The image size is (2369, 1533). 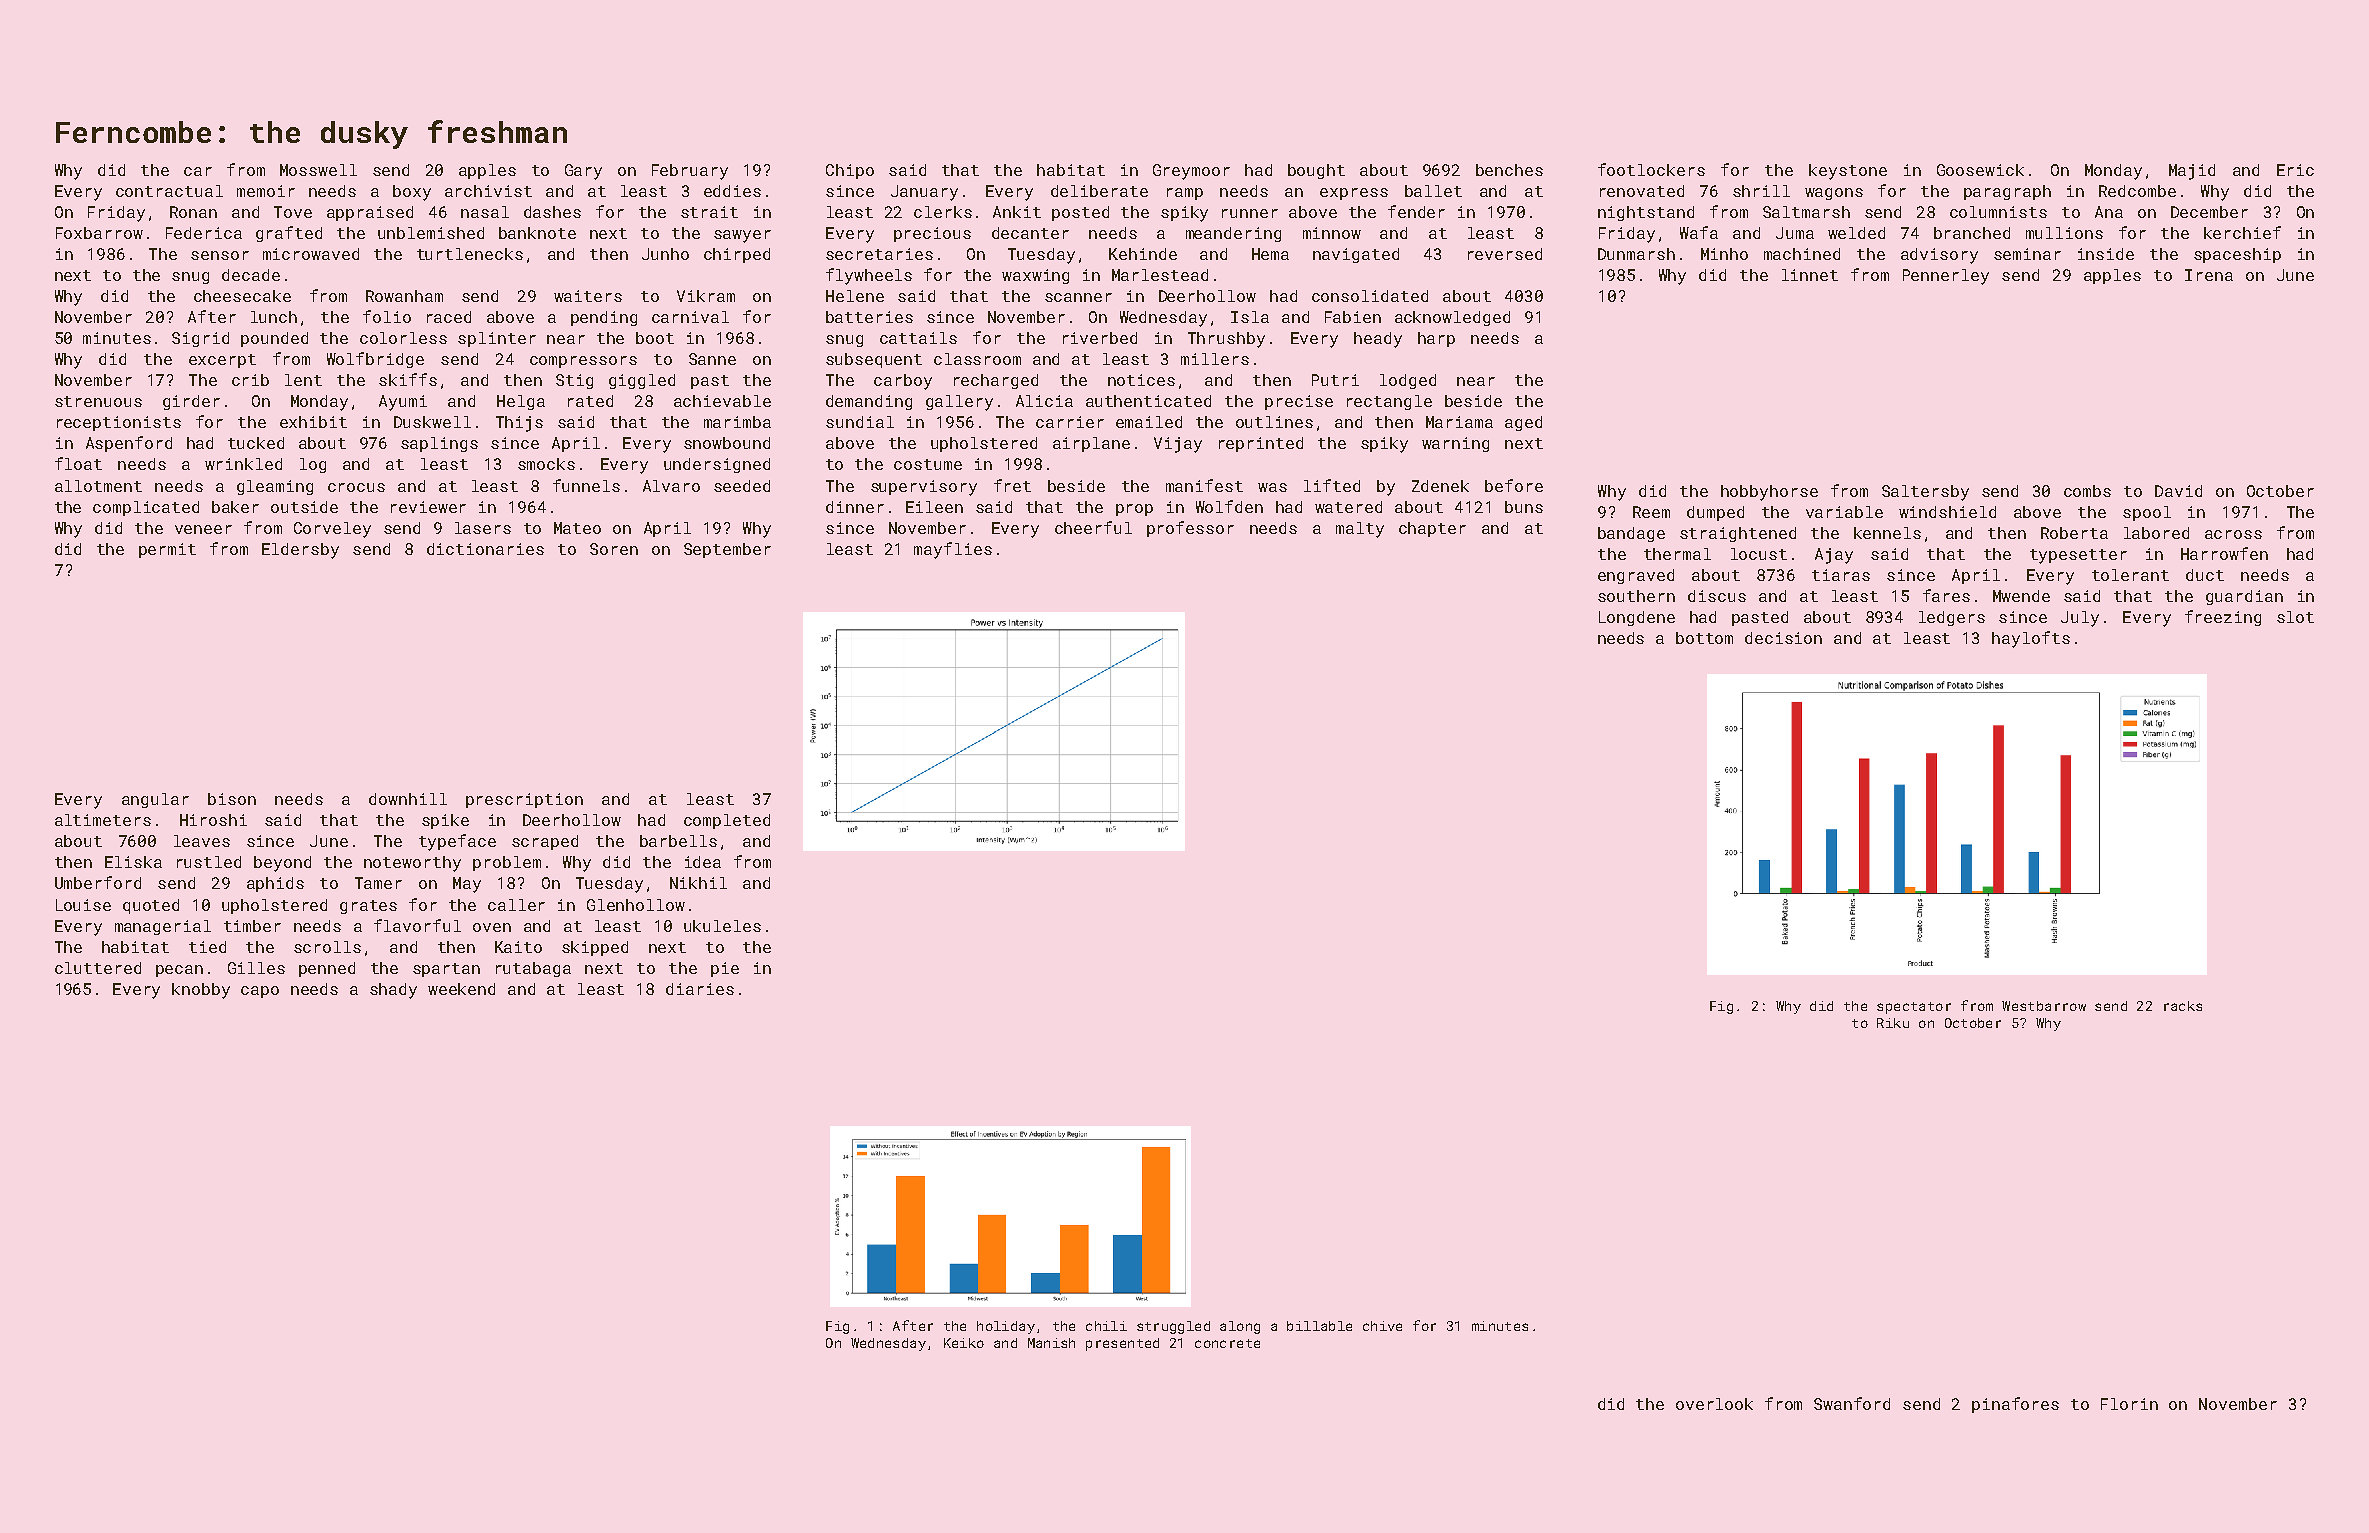 I want to click on linnet, so click(x=1810, y=275).
